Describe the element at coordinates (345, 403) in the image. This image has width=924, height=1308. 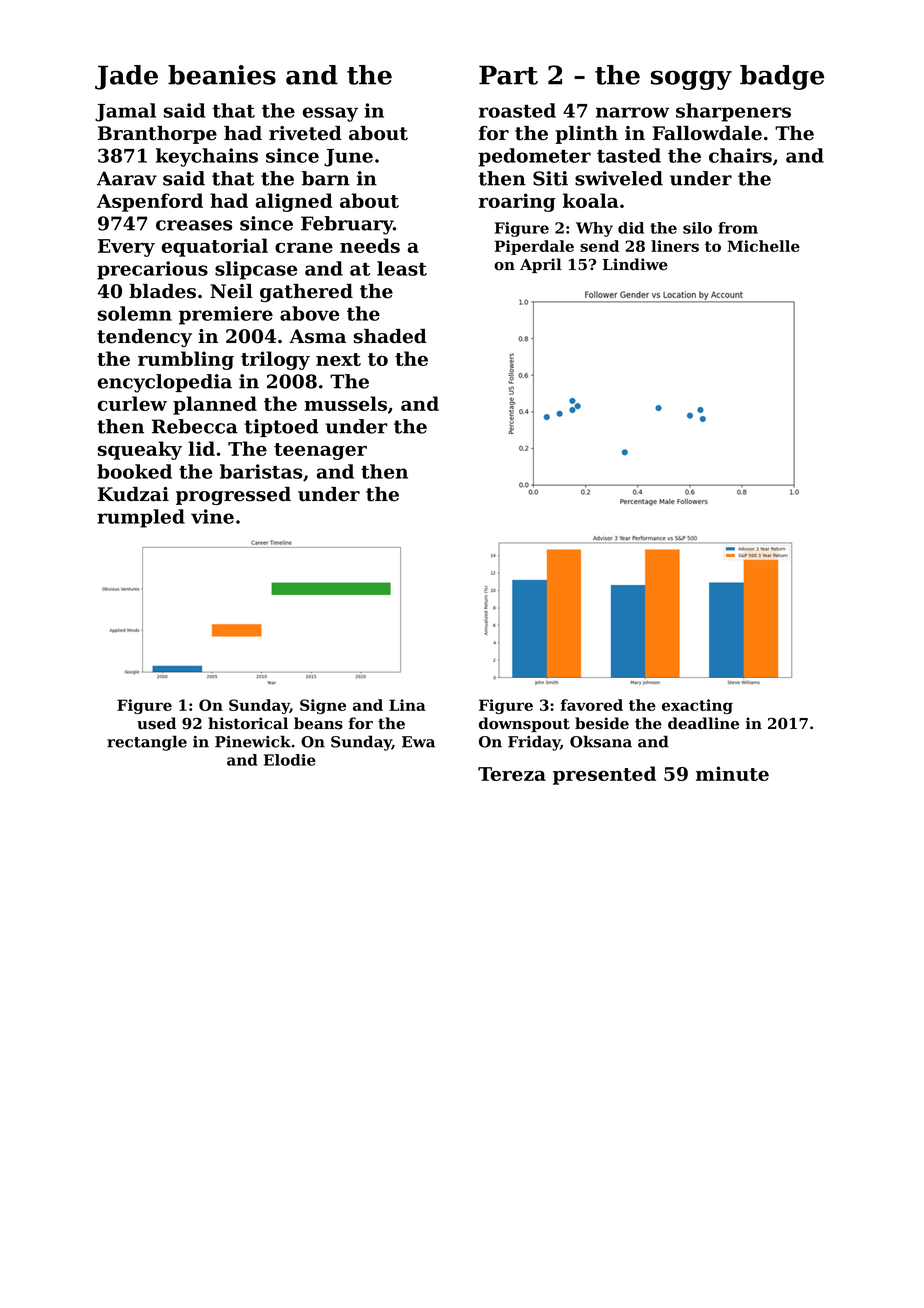
I see `mussels` at that location.
